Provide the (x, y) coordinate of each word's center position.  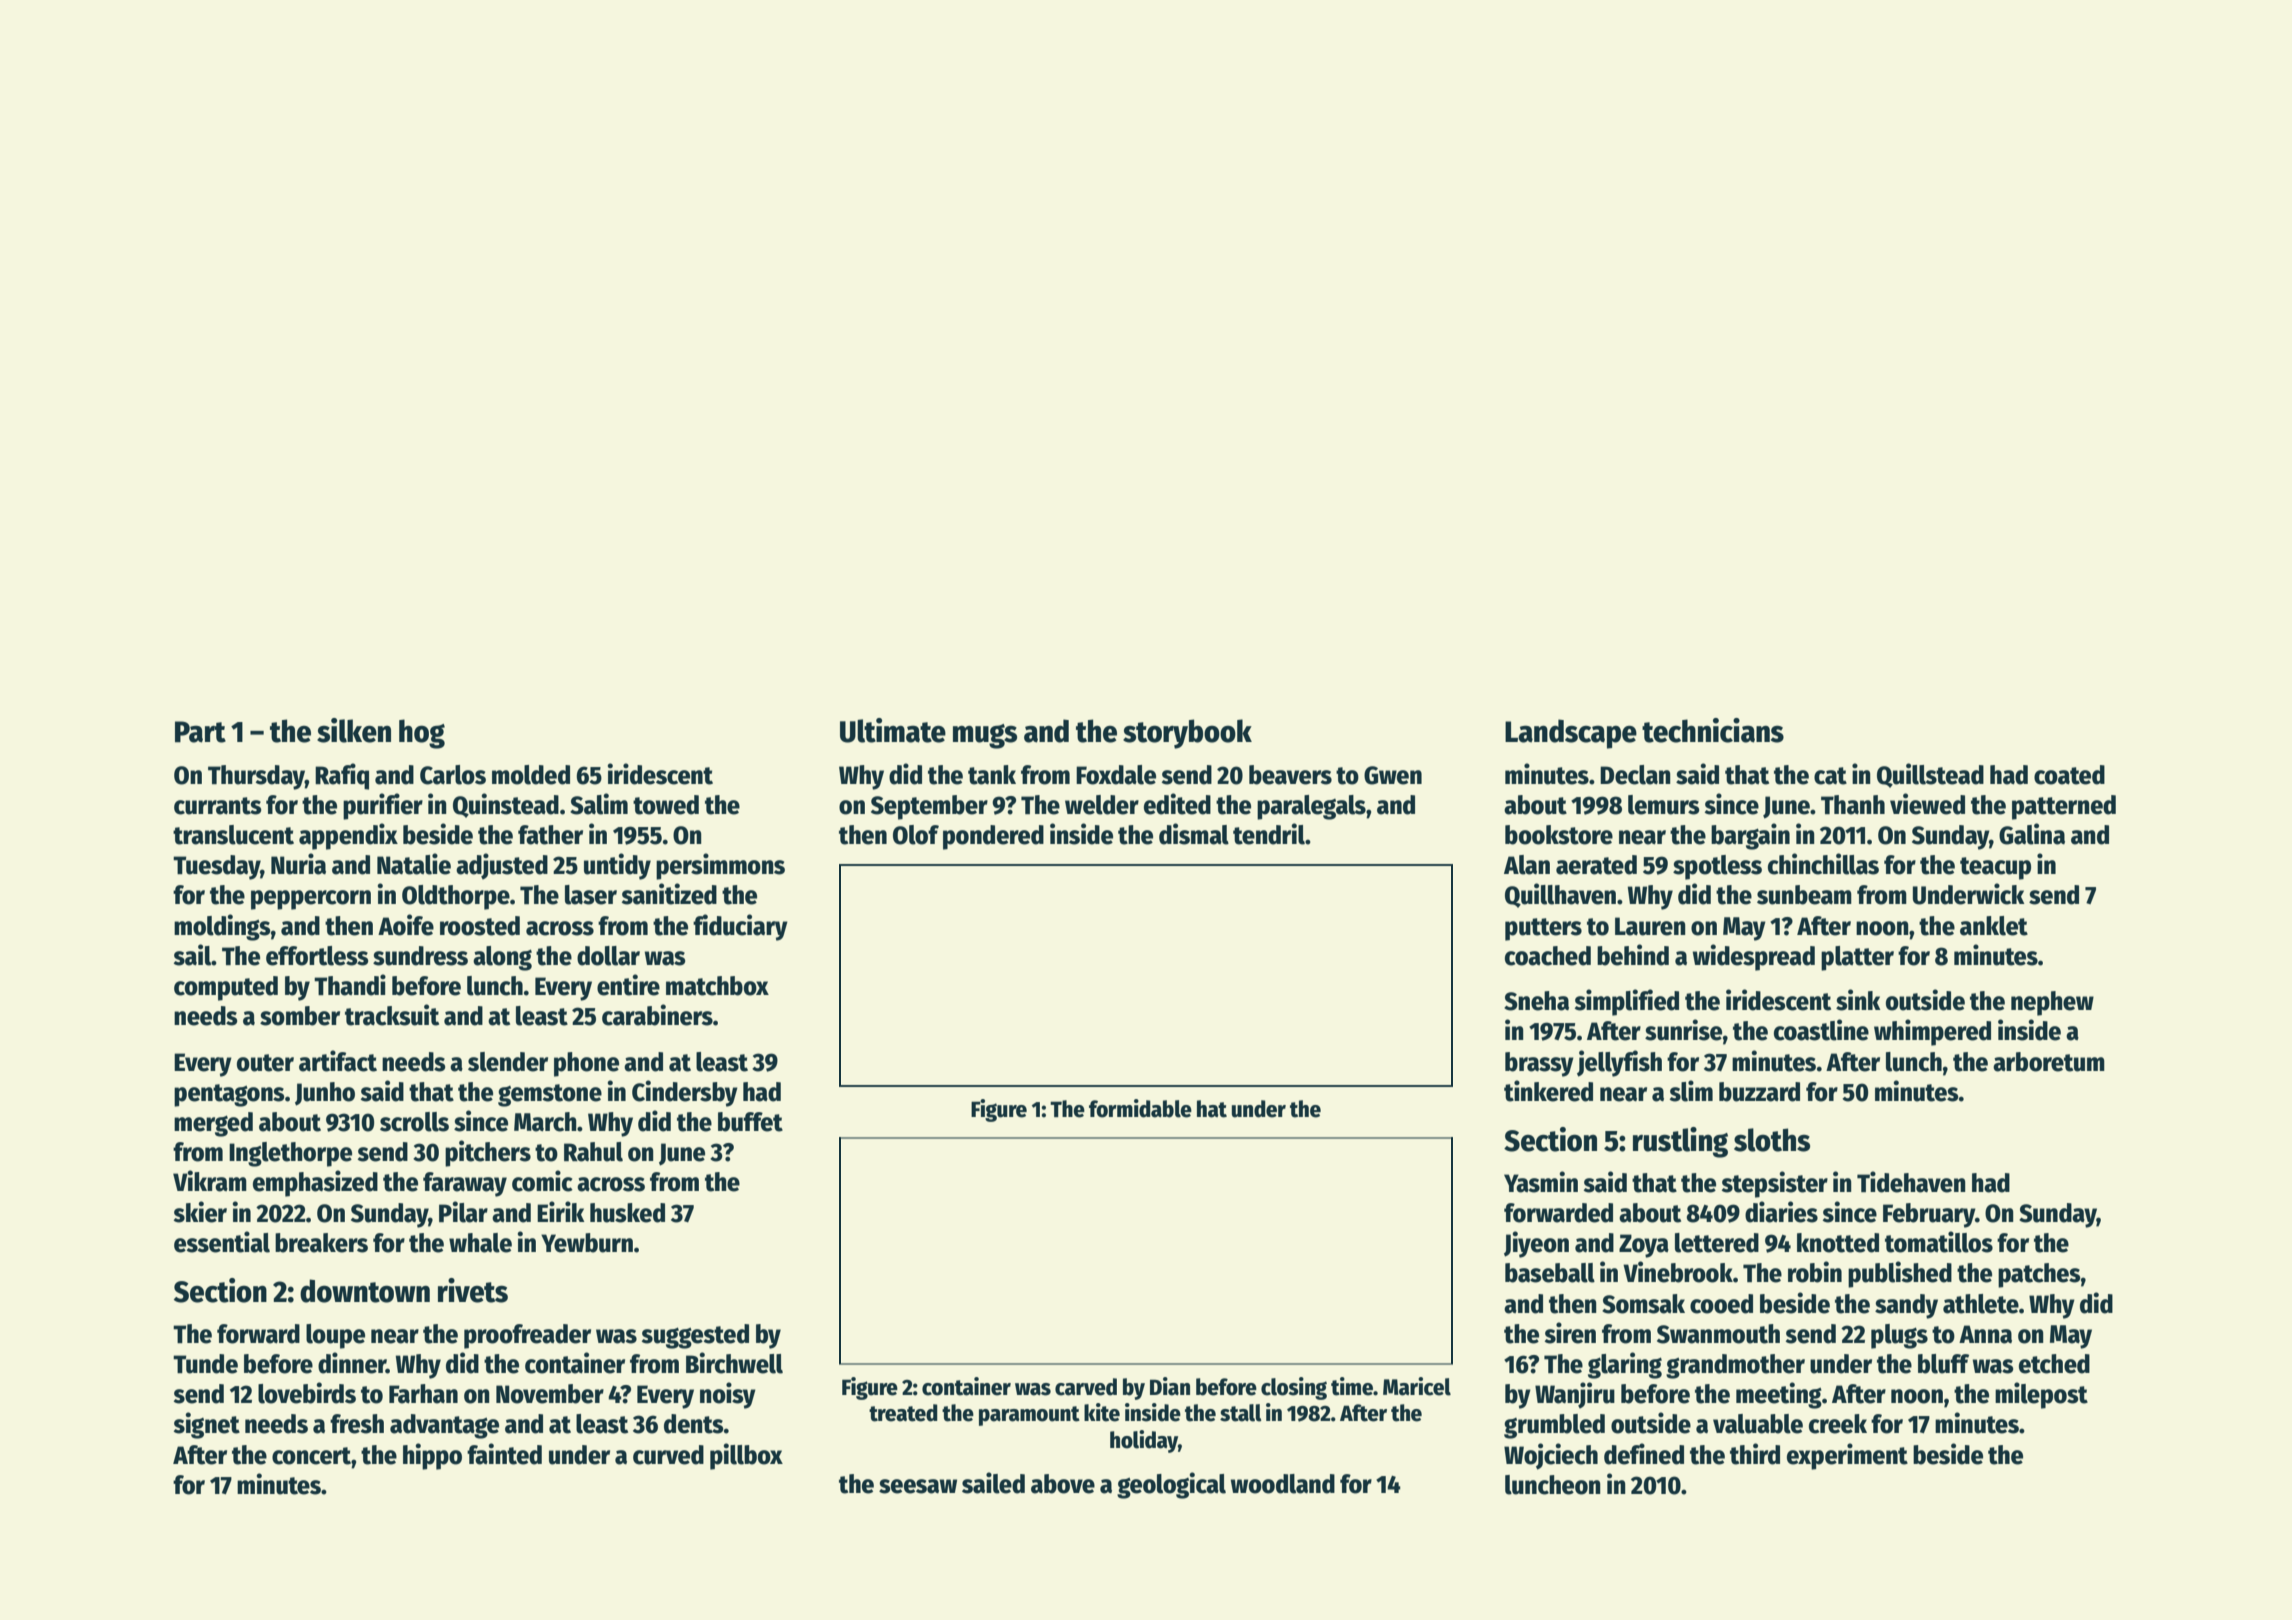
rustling (1680, 1142)
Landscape (1571, 734)
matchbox (717, 986)
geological (1171, 1485)
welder (1102, 805)
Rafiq (342, 776)
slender (508, 1062)
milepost (2041, 1395)
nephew (2052, 1003)
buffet (750, 1122)
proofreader (527, 1336)
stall (1241, 1413)
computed (226, 988)
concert (312, 1456)
